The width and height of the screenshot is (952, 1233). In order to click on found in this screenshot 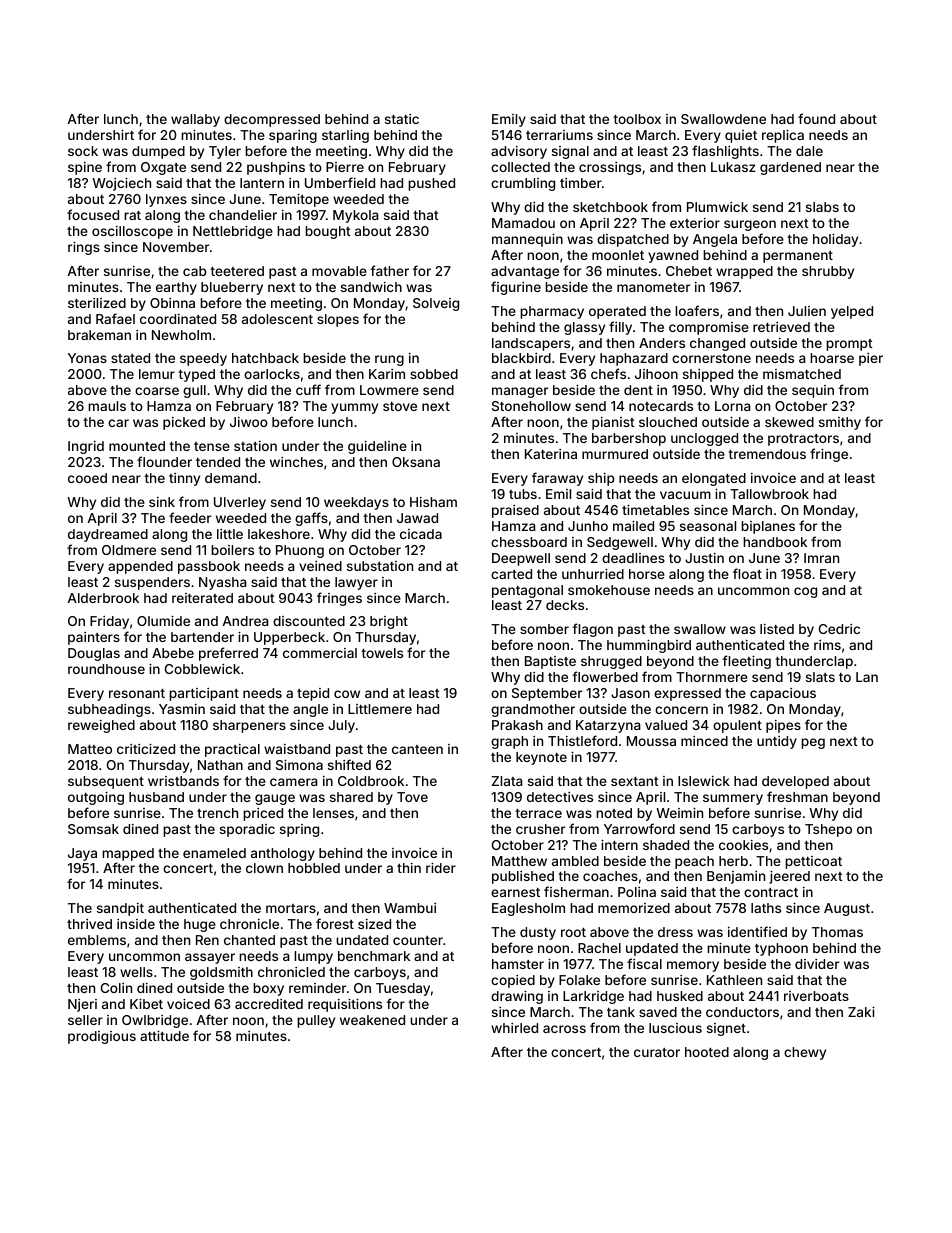, I will do `click(816, 118)`.
